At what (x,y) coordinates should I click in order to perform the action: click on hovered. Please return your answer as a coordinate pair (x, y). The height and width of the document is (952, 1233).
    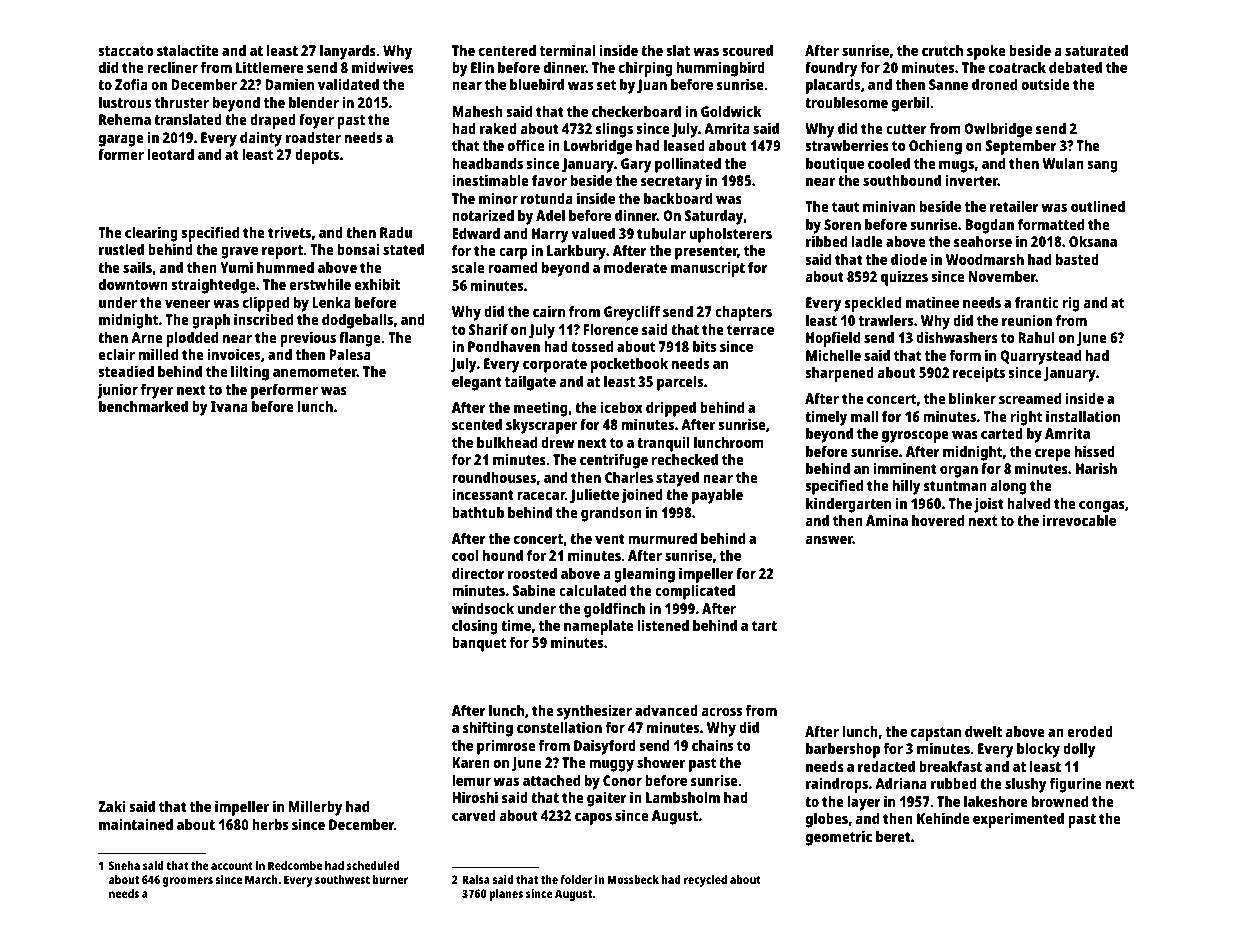
    Looking at the image, I should click on (938, 520).
